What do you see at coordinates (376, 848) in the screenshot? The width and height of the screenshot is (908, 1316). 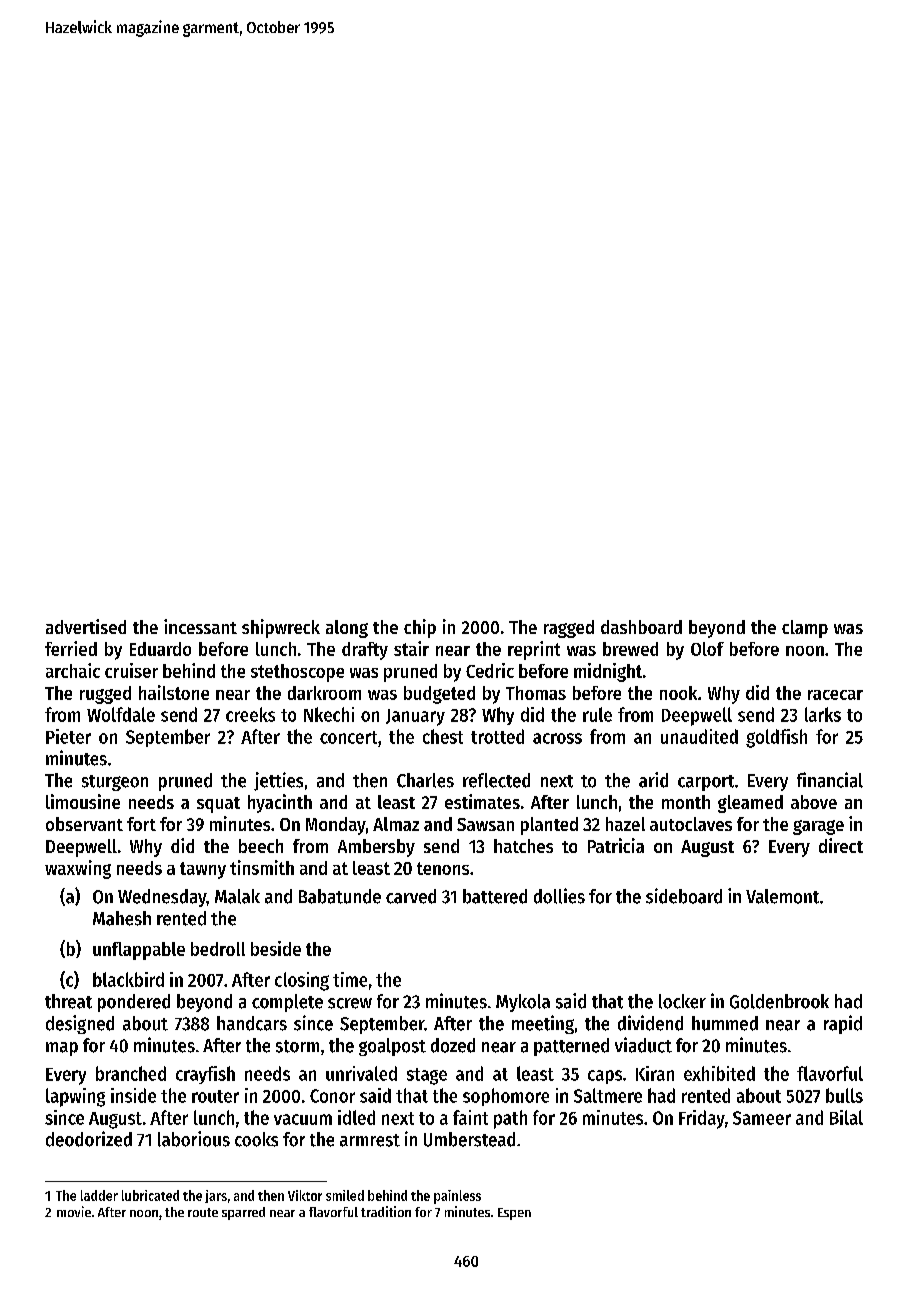 I see `Ambersby` at bounding box center [376, 848].
